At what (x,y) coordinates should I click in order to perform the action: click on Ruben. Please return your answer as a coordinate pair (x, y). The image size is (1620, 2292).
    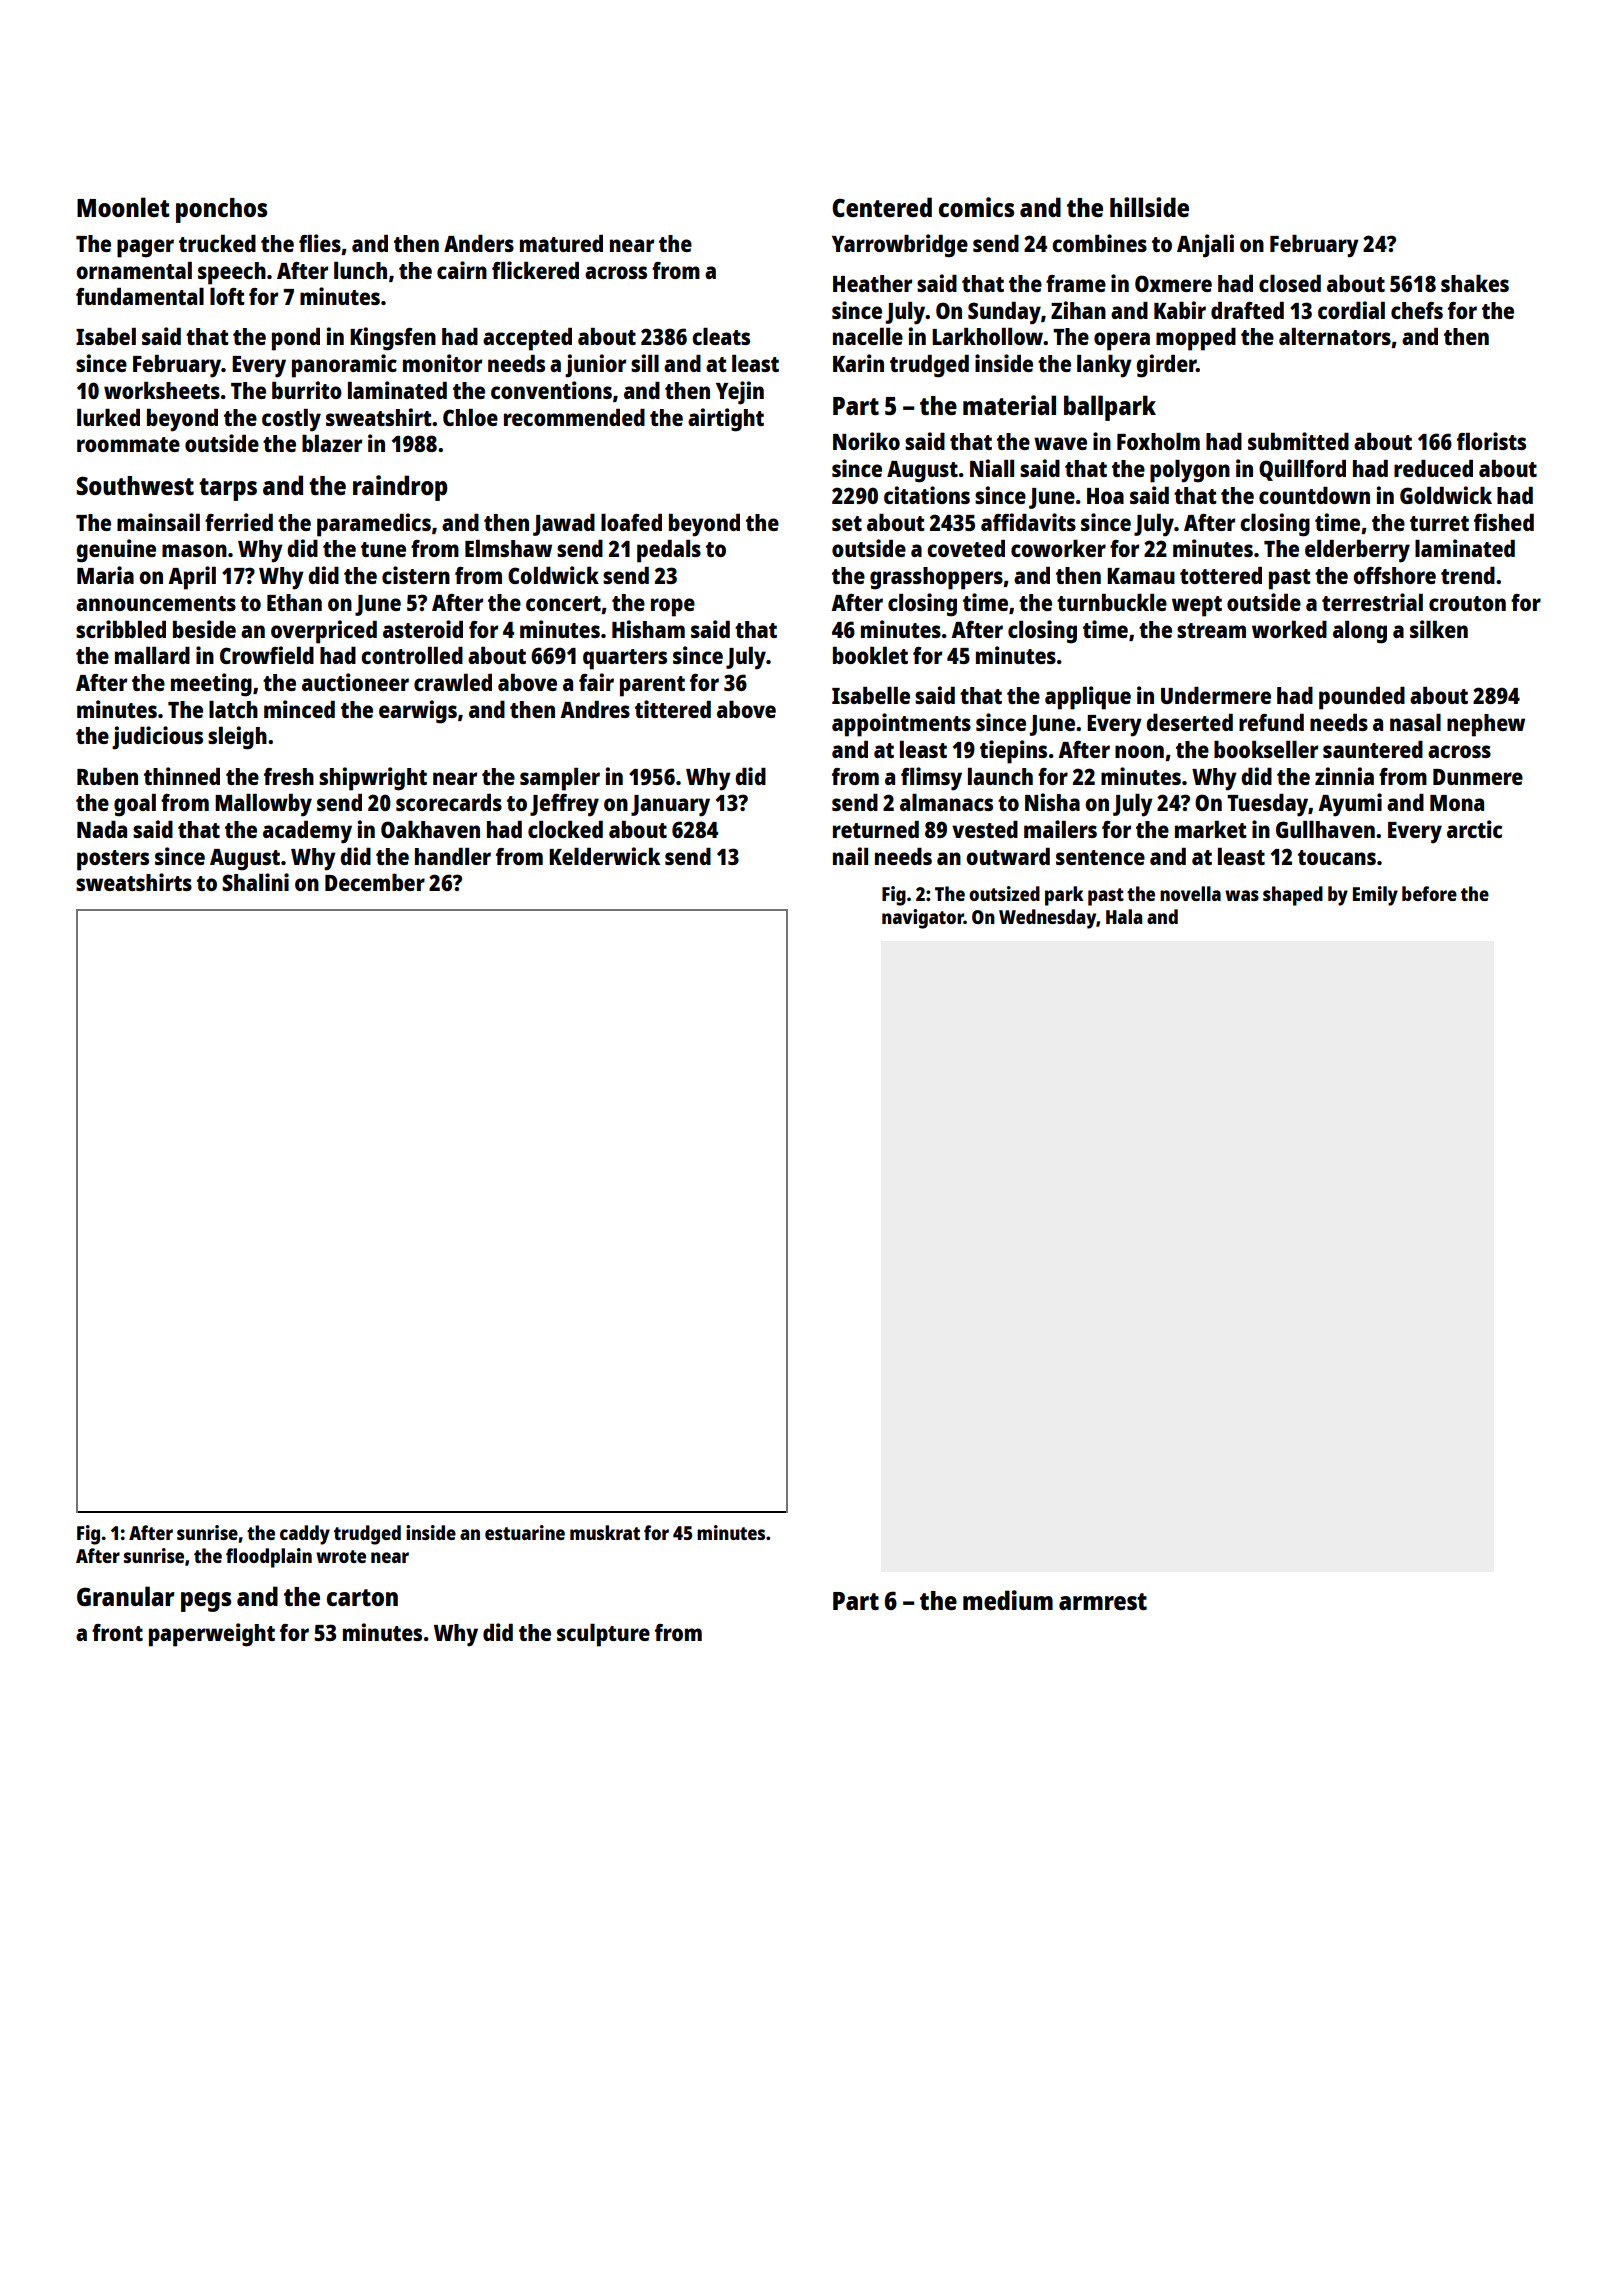
    Looking at the image, I should click on (107, 776).
